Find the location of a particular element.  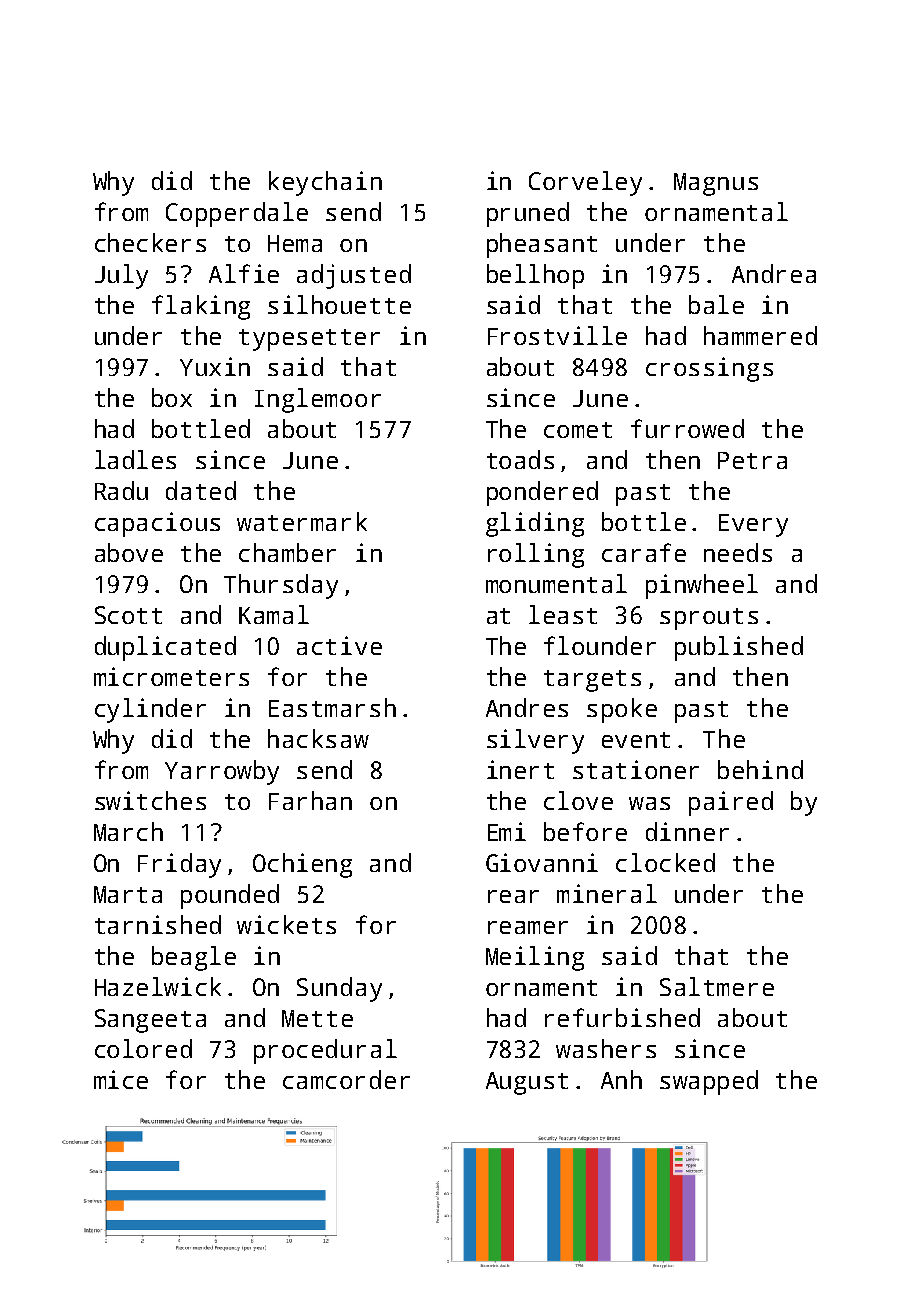

checkers is located at coordinates (150, 242).
